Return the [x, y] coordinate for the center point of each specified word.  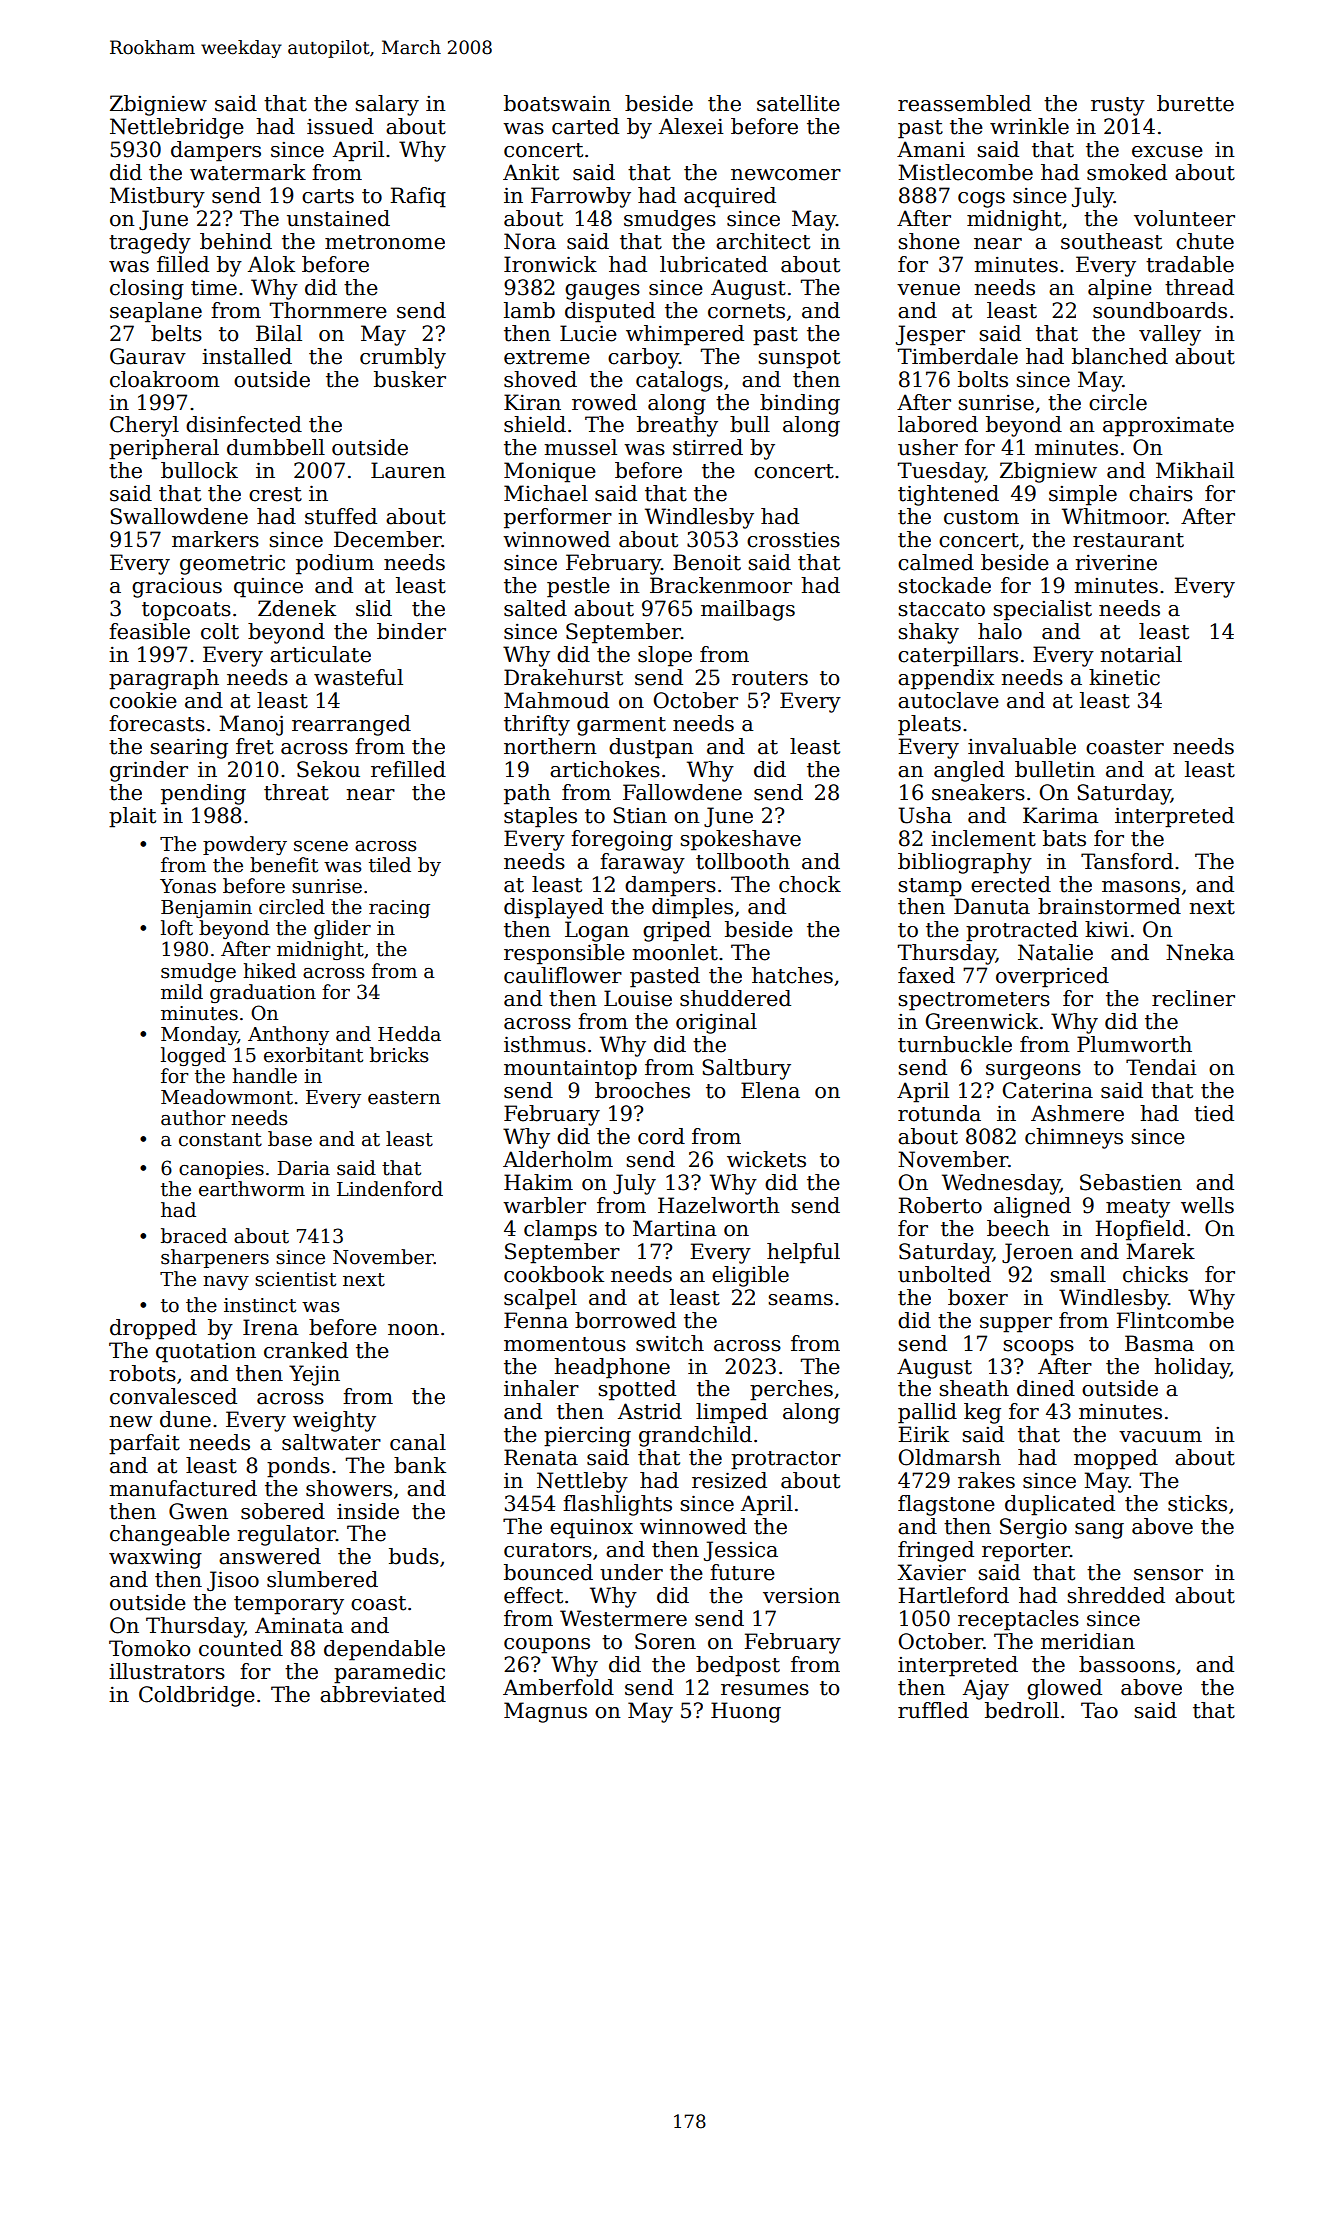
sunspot [799, 359]
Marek [1160, 1251]
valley [1170, 335]
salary [387, 105]
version [801, 1596]
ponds [298, 1467]
